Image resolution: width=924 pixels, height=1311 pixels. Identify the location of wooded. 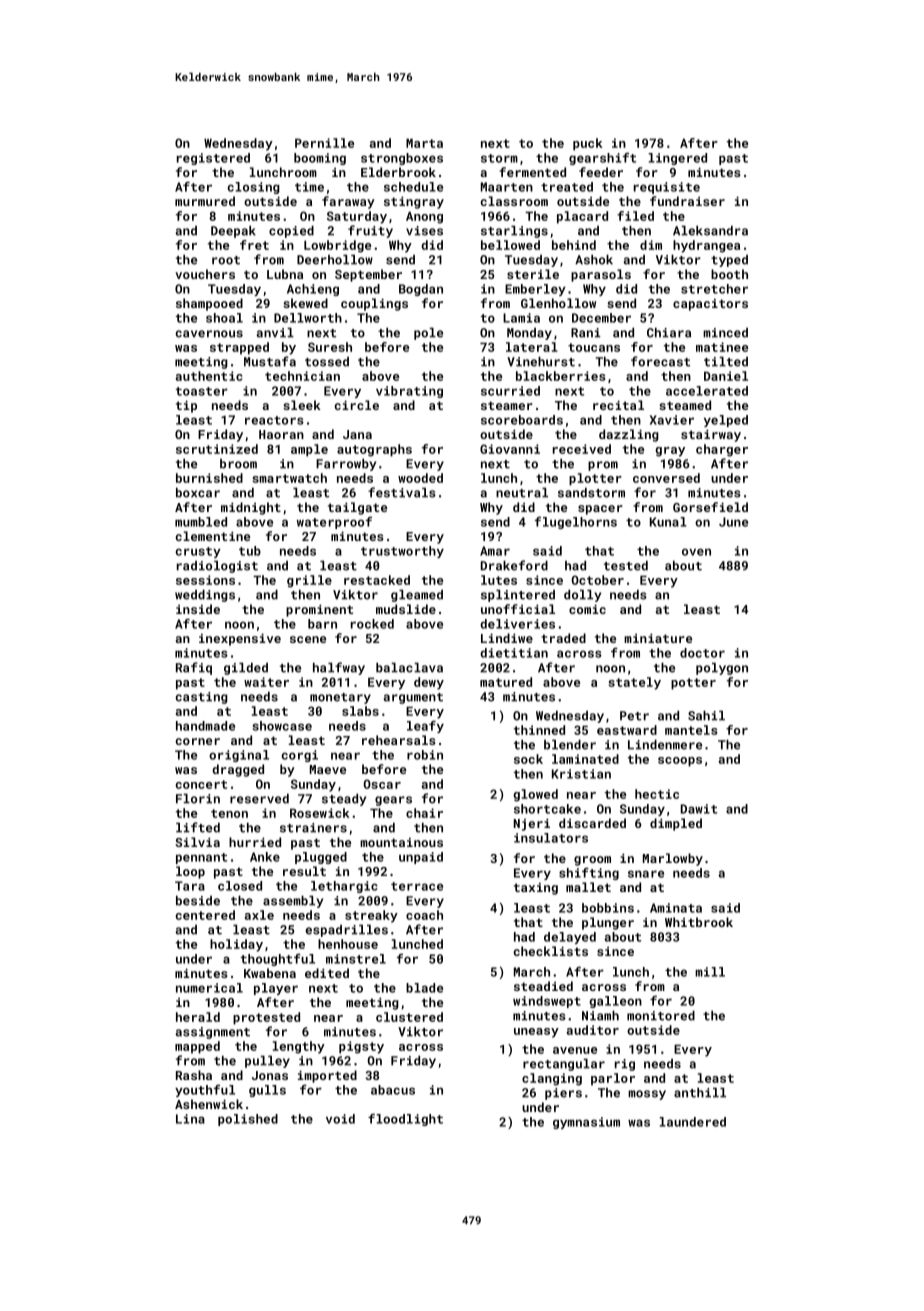
(420, 478).
